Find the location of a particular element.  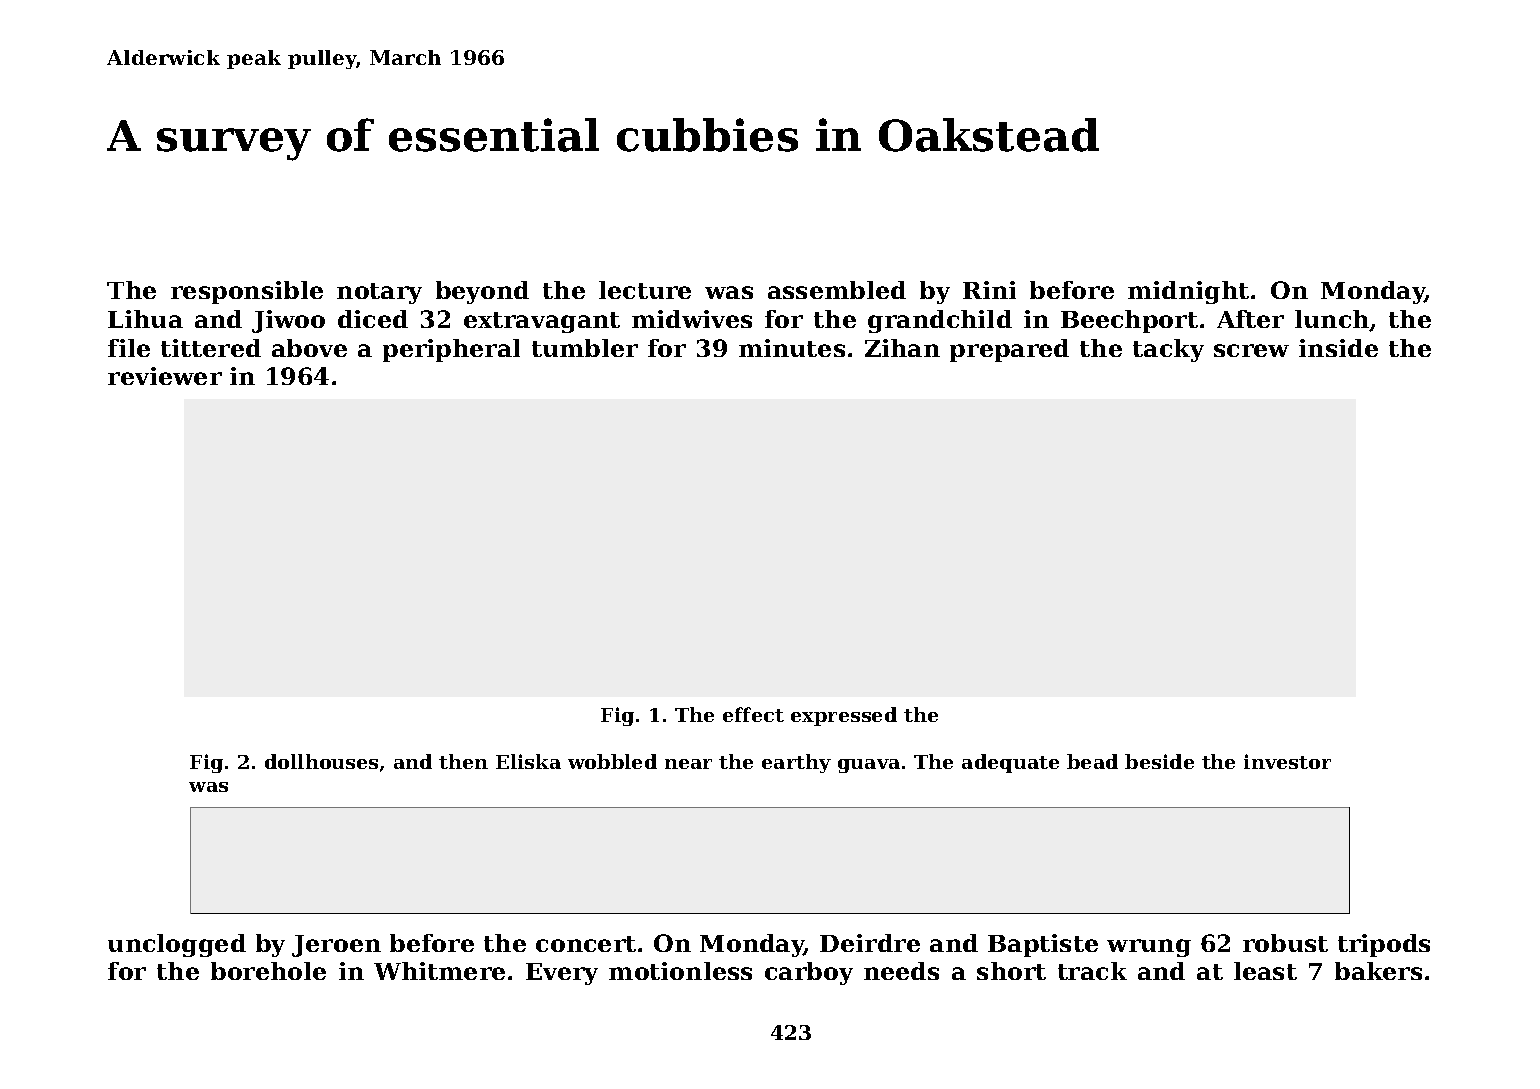

wrung is located at coordinates (1149, 948).
